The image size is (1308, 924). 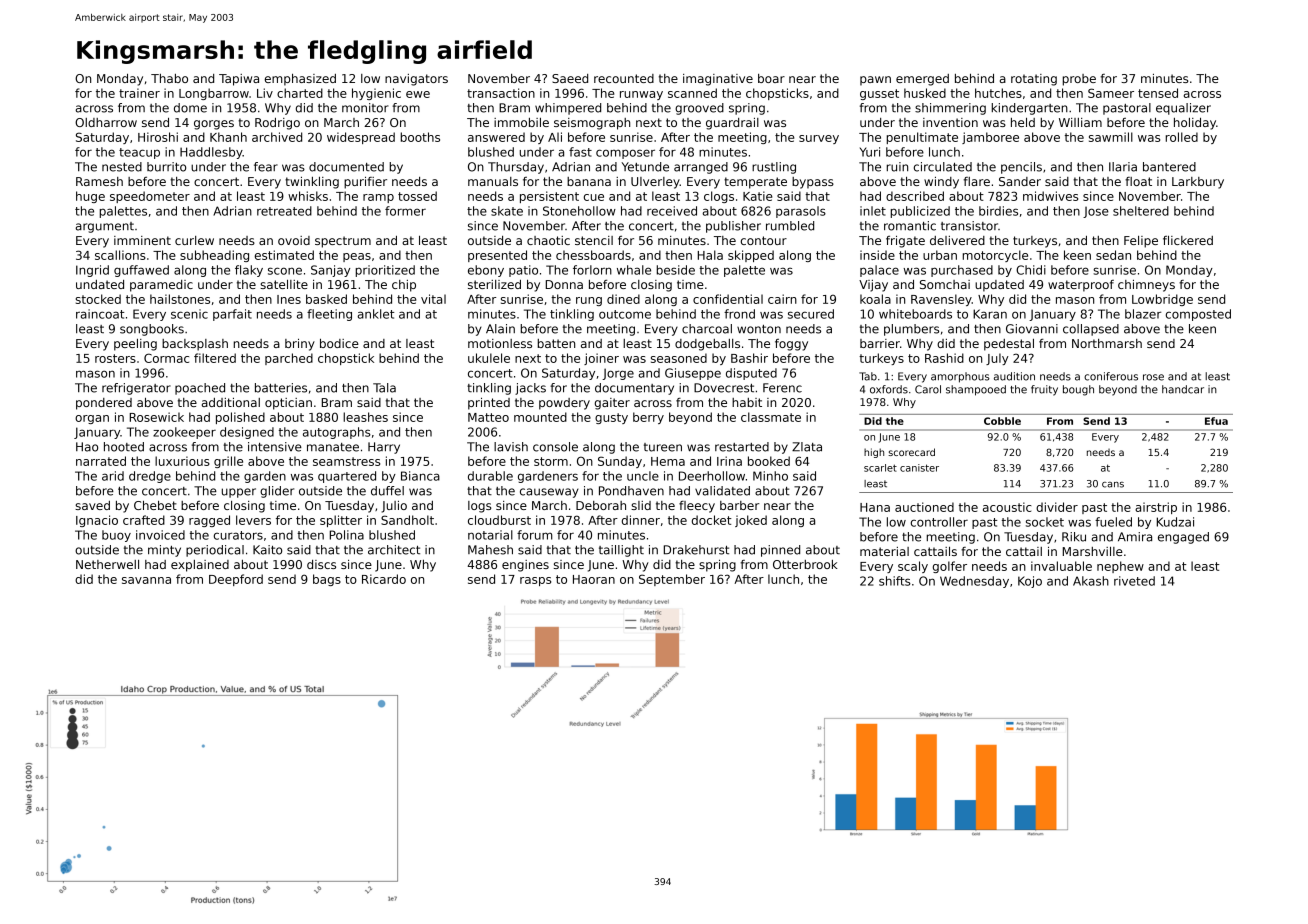 I want to click on secured, so click(x=811, y=314).
